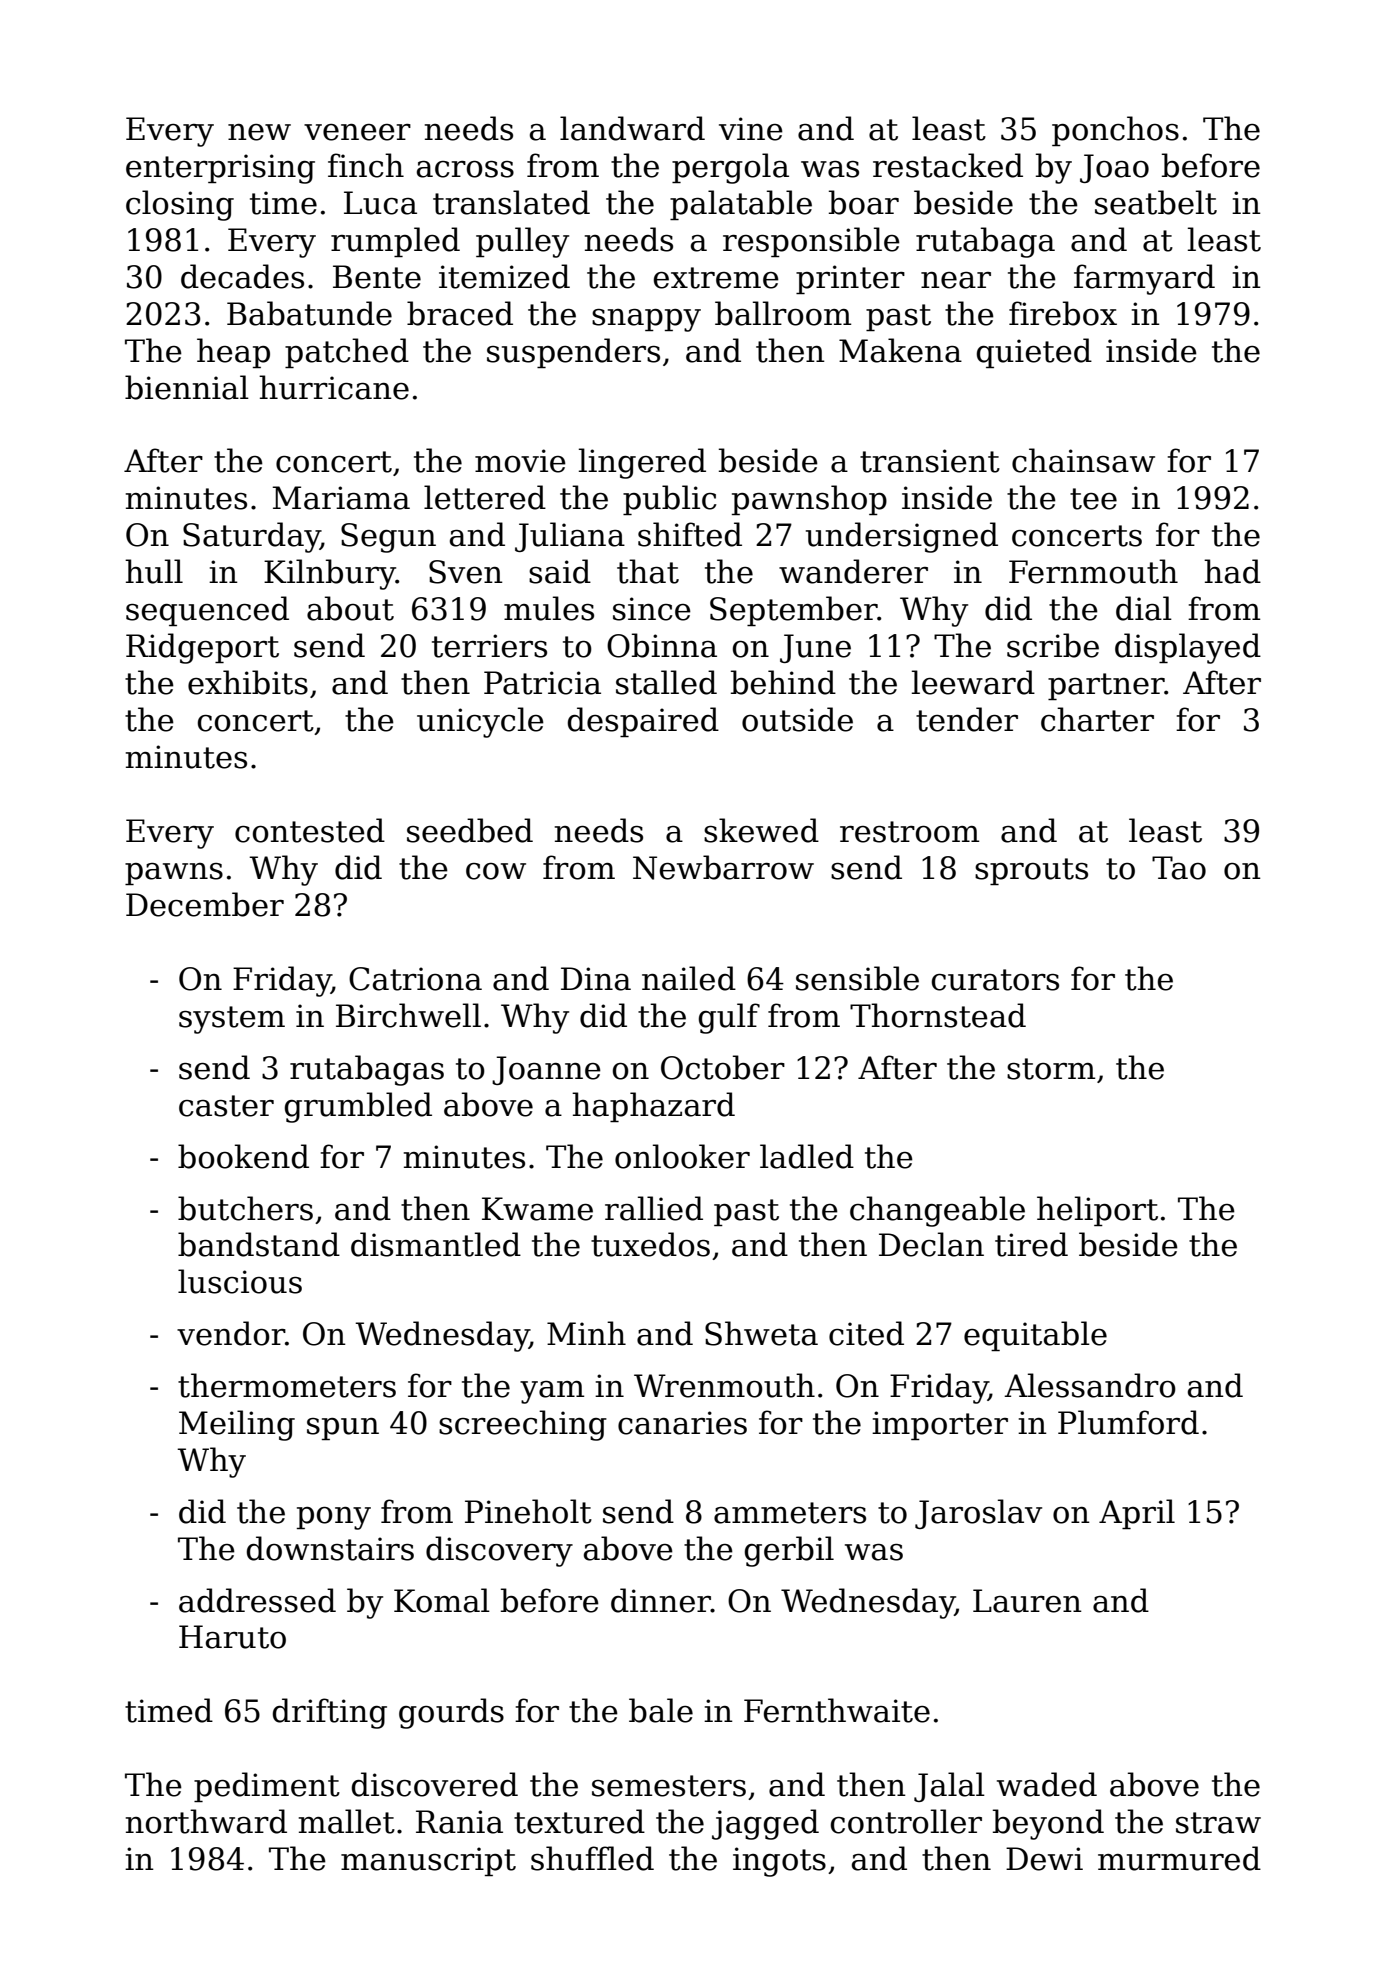 Image resolution: width=1386 pixels, height=1969 pixels. What do you see at coordinates (237, 1425) in the screenshot?
I see `Meiling` at bounding box center [237, 1425].
